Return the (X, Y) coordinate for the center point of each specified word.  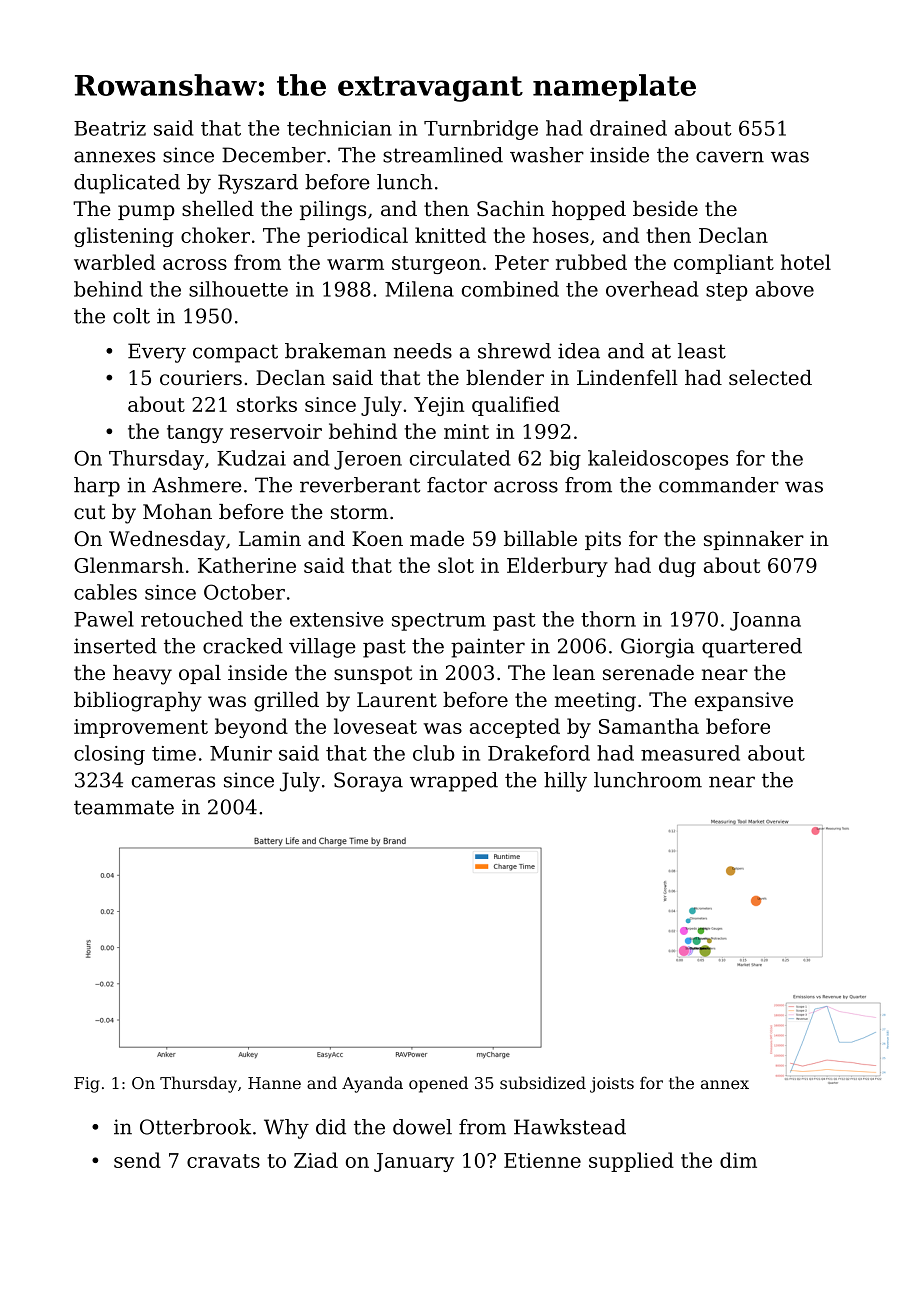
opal (200, 674)
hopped (589, 210)
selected (770, 378)
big (565, 460)
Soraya (368, 782)
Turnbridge (481, 130)
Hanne (274, 1083)
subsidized (543, 1082)
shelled (218, 209)
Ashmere (197, 485)
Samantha (649, 726)
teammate (124, 807)
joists (612, 1085)
